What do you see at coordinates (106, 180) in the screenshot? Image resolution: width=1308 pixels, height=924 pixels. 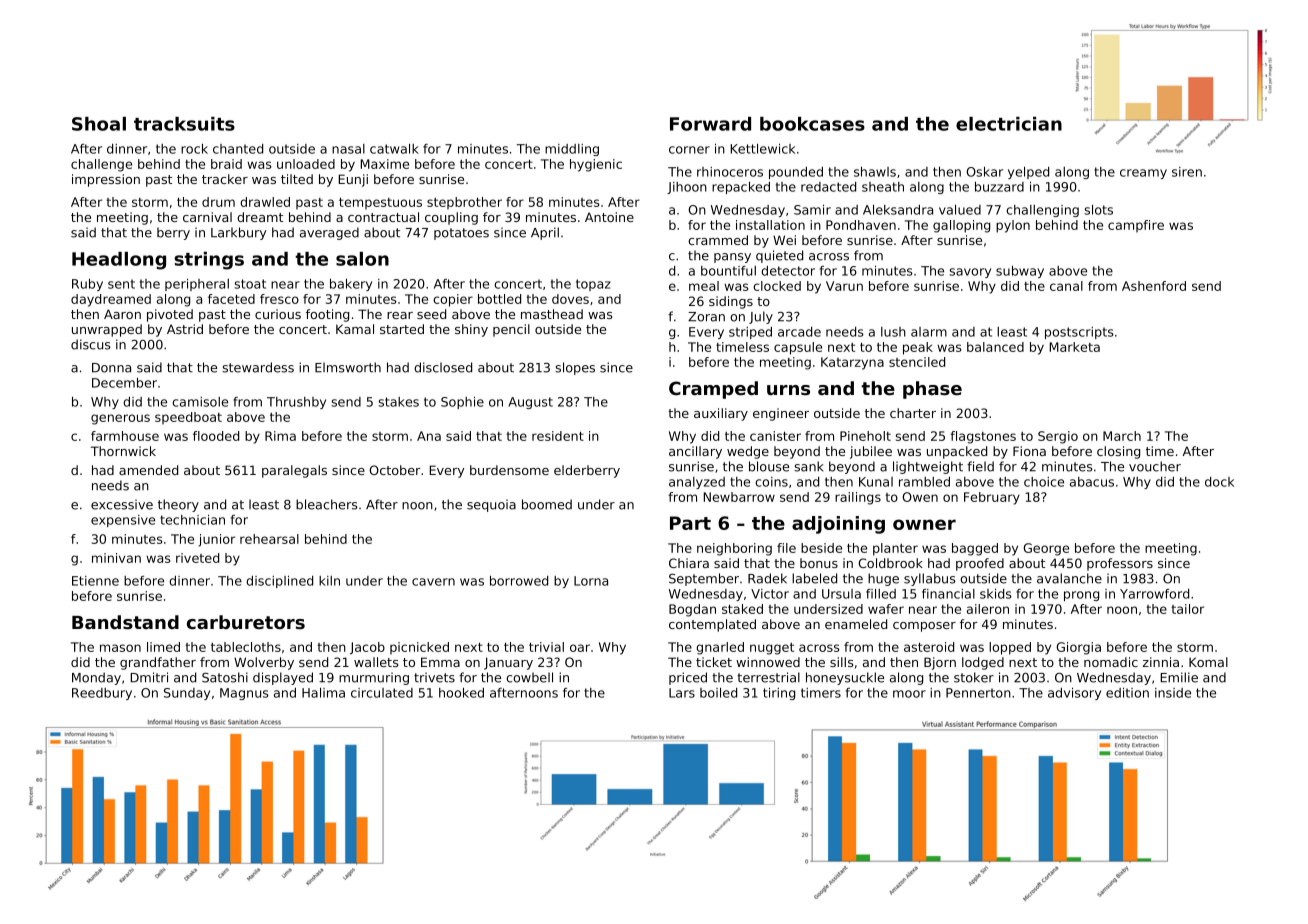 I see `impression` at bounding box center [106, 180].
